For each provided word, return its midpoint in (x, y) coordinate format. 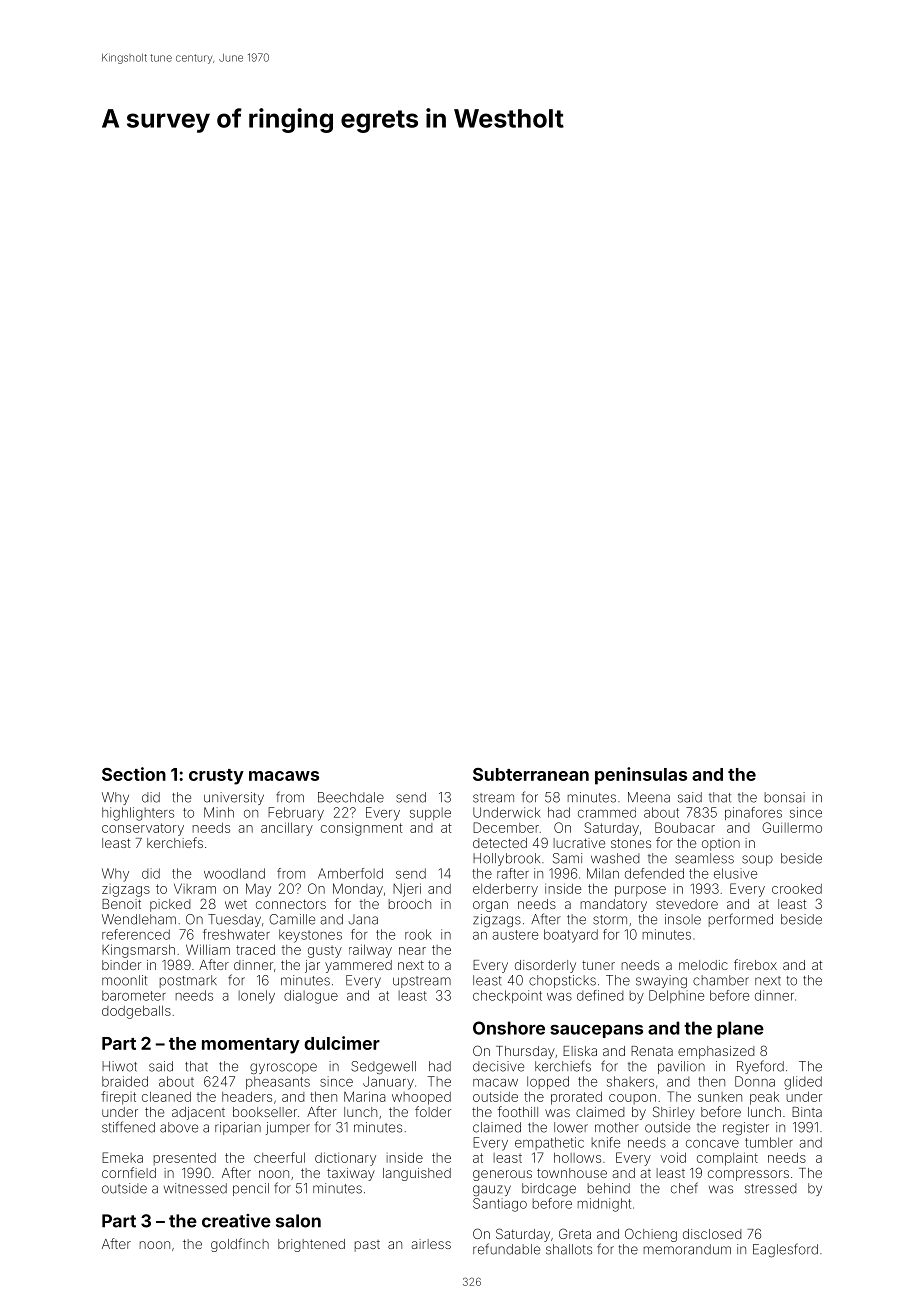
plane (740, 1029)
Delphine (676, 996)
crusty (216, 777)
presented (185, 1159)
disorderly (545, 966)
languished (417, 1174)
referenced (136, 934)
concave (712, 1144)
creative (236, 1221)
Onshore (509, 1028)
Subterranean (531, 774)
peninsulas (641, 776)
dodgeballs (136, 1012)
